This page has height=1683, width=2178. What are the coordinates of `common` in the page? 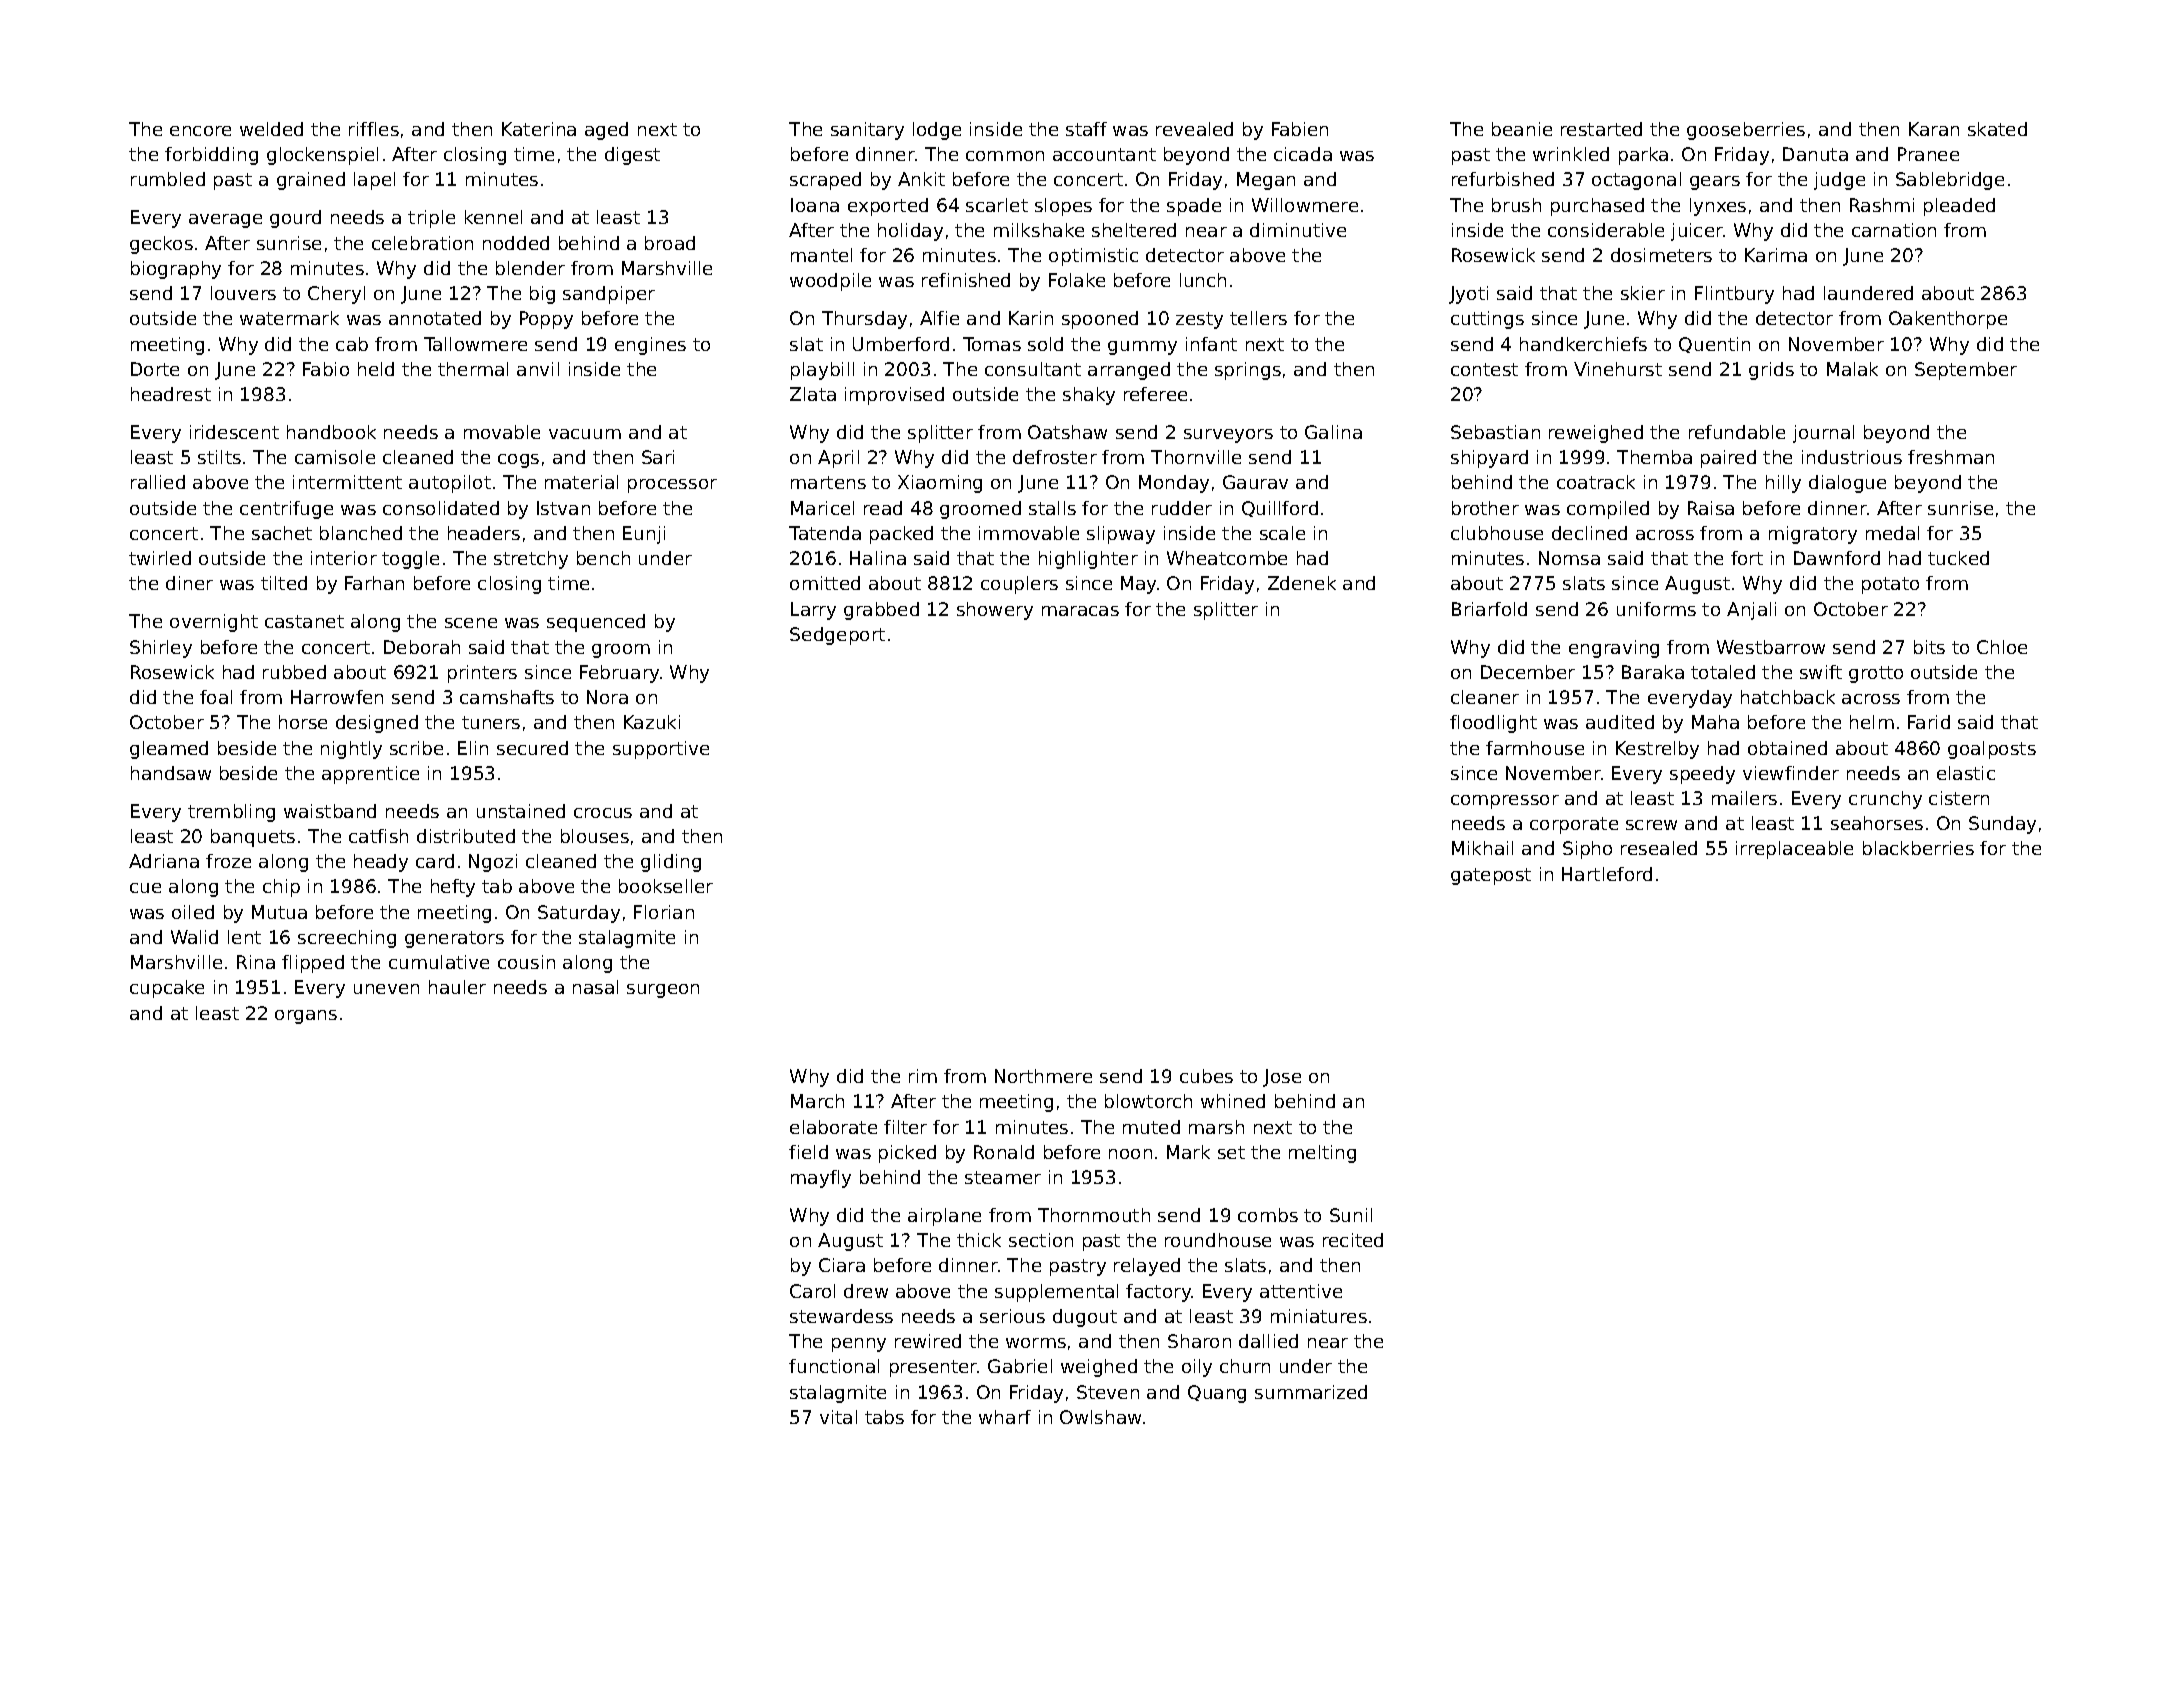 It's located at (1005, 156).
